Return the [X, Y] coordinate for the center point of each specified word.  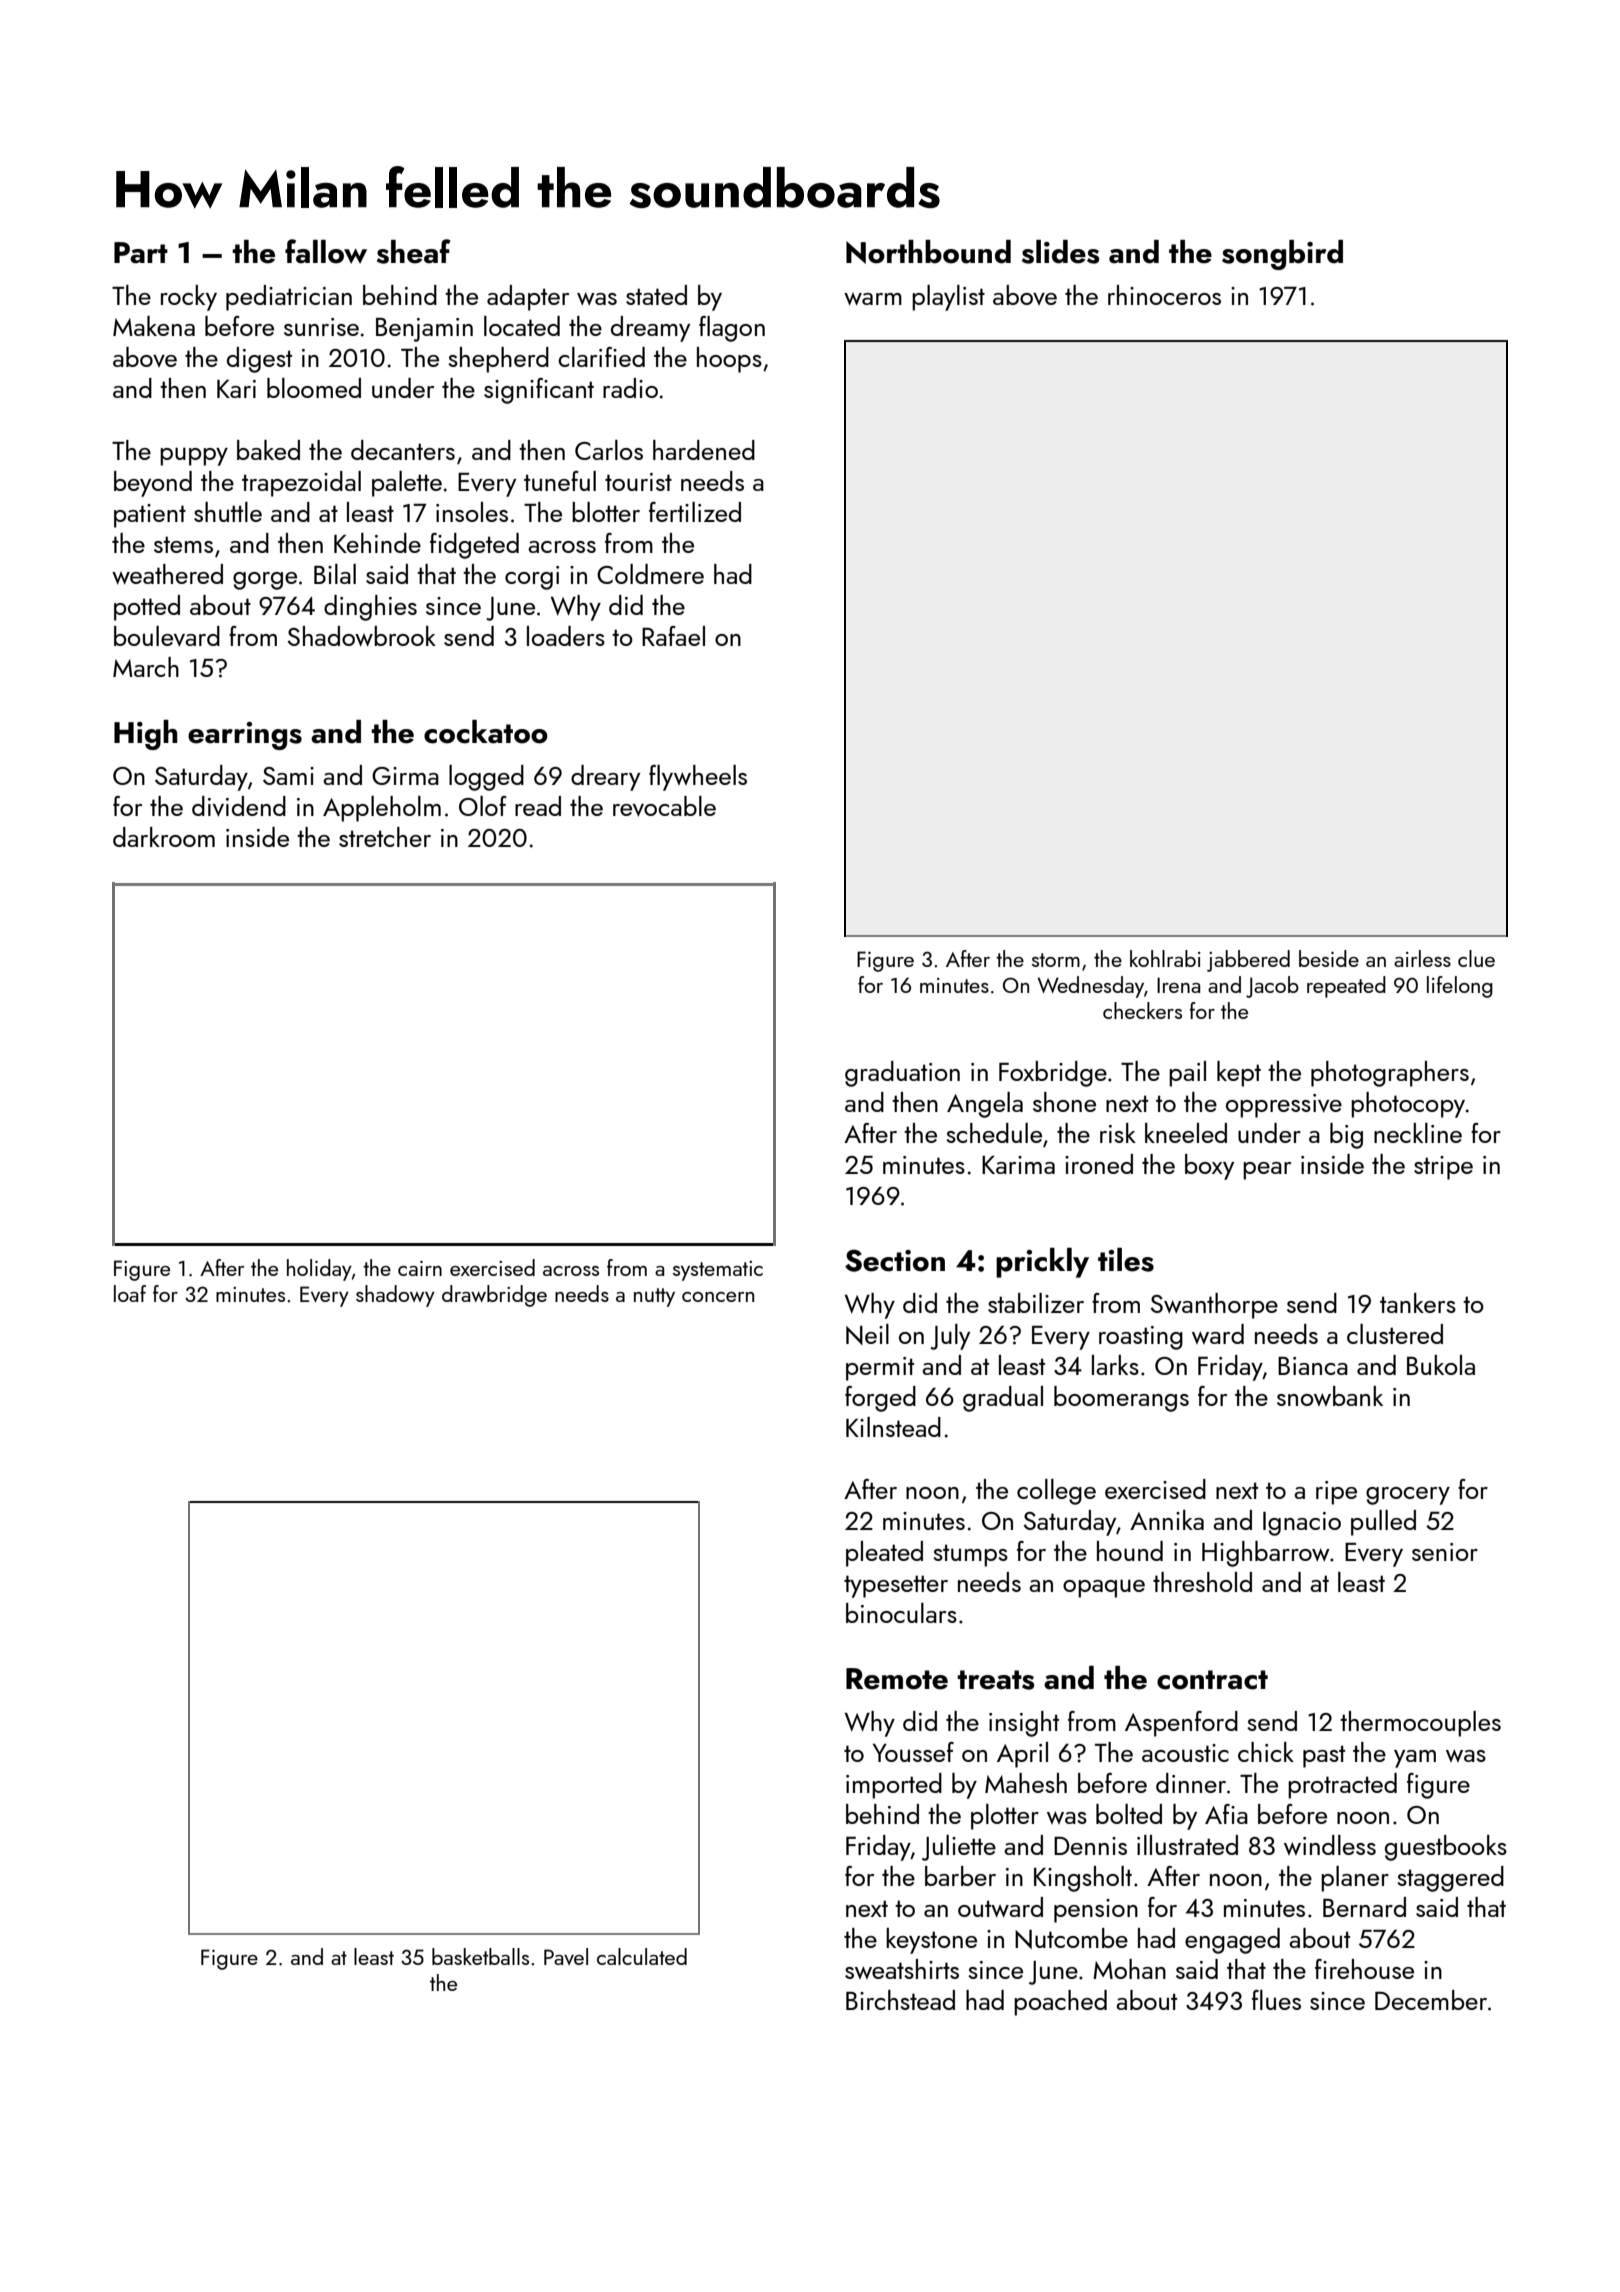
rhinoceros [1164, 295]
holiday [319, 1270]
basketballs [480, 1956]
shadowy [395, 1296]
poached [1060, 2003]
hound [1130, 1551]
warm [873, 299]
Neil [867, 1334]
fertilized [695, 512]
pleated [884, 1554]
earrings [245, 736]
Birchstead [900, 2000]
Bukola [1441, 1365]
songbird [1282, 255]
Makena [154, 326]
